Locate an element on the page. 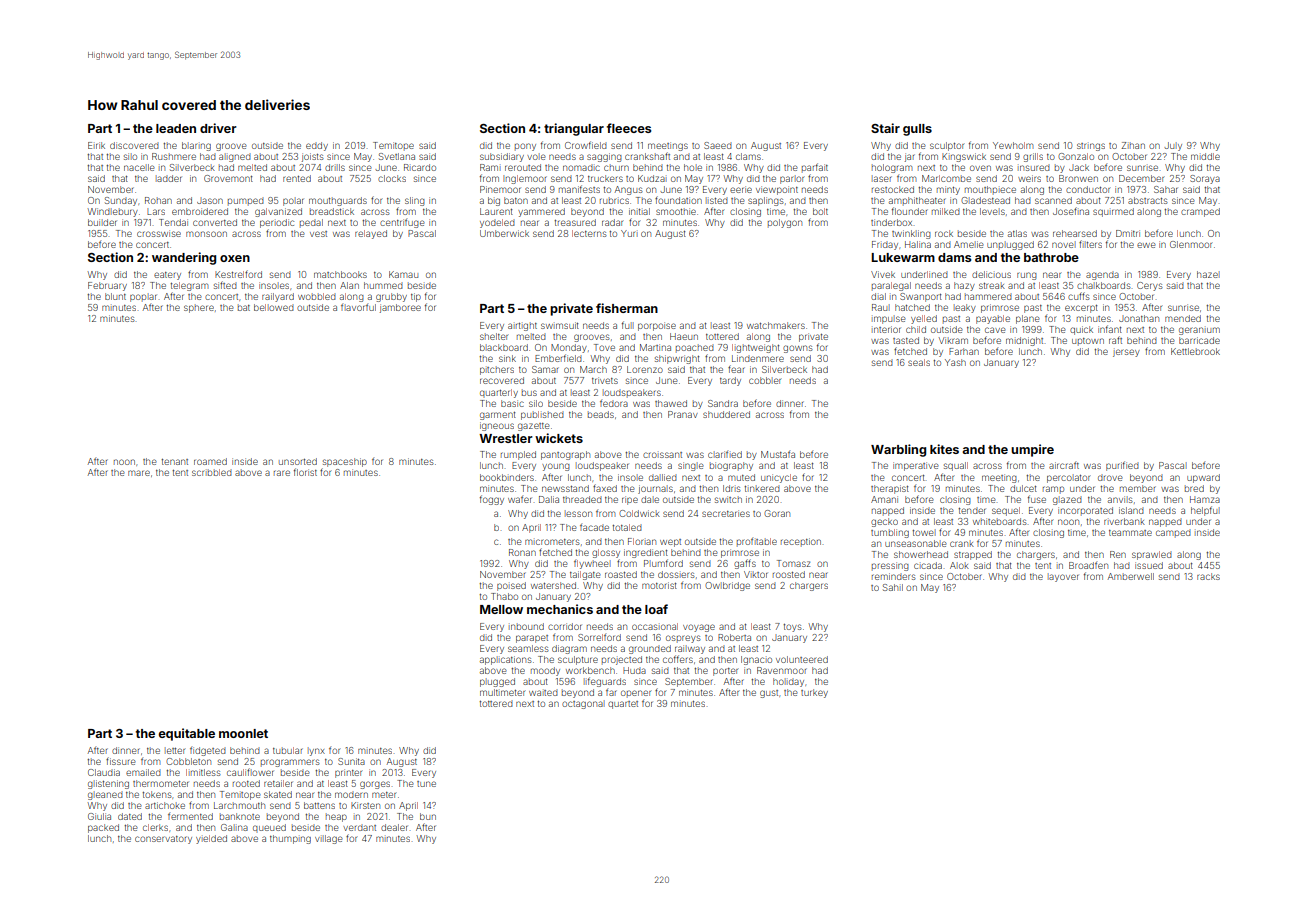  blunt is located at coordinates (115, 296).
